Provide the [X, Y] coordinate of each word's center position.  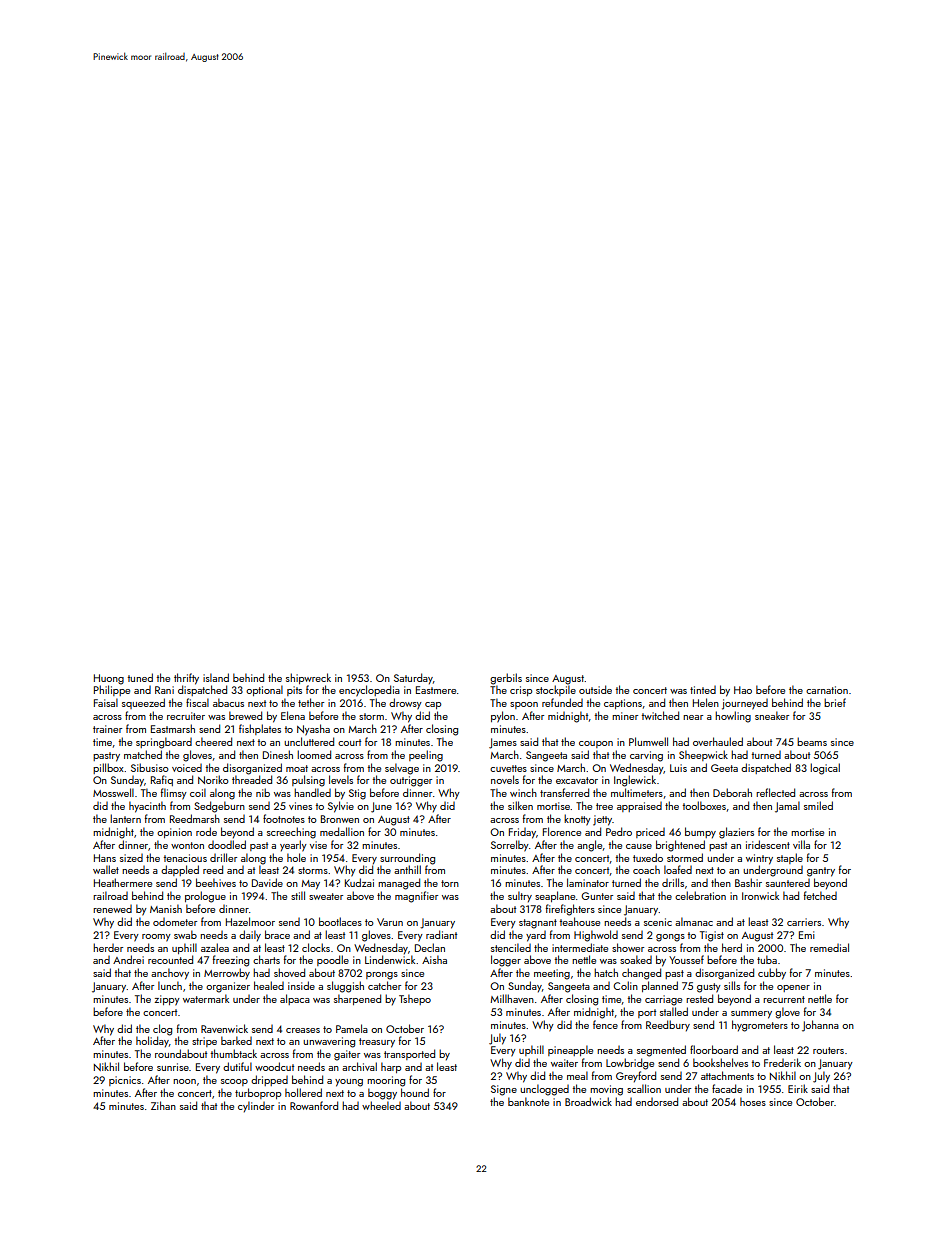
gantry [821, 872]
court [349, 742]
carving [646, 756]
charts [266, 959]
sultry [520, 897]
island [216, 677]
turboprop [258, 1093]
